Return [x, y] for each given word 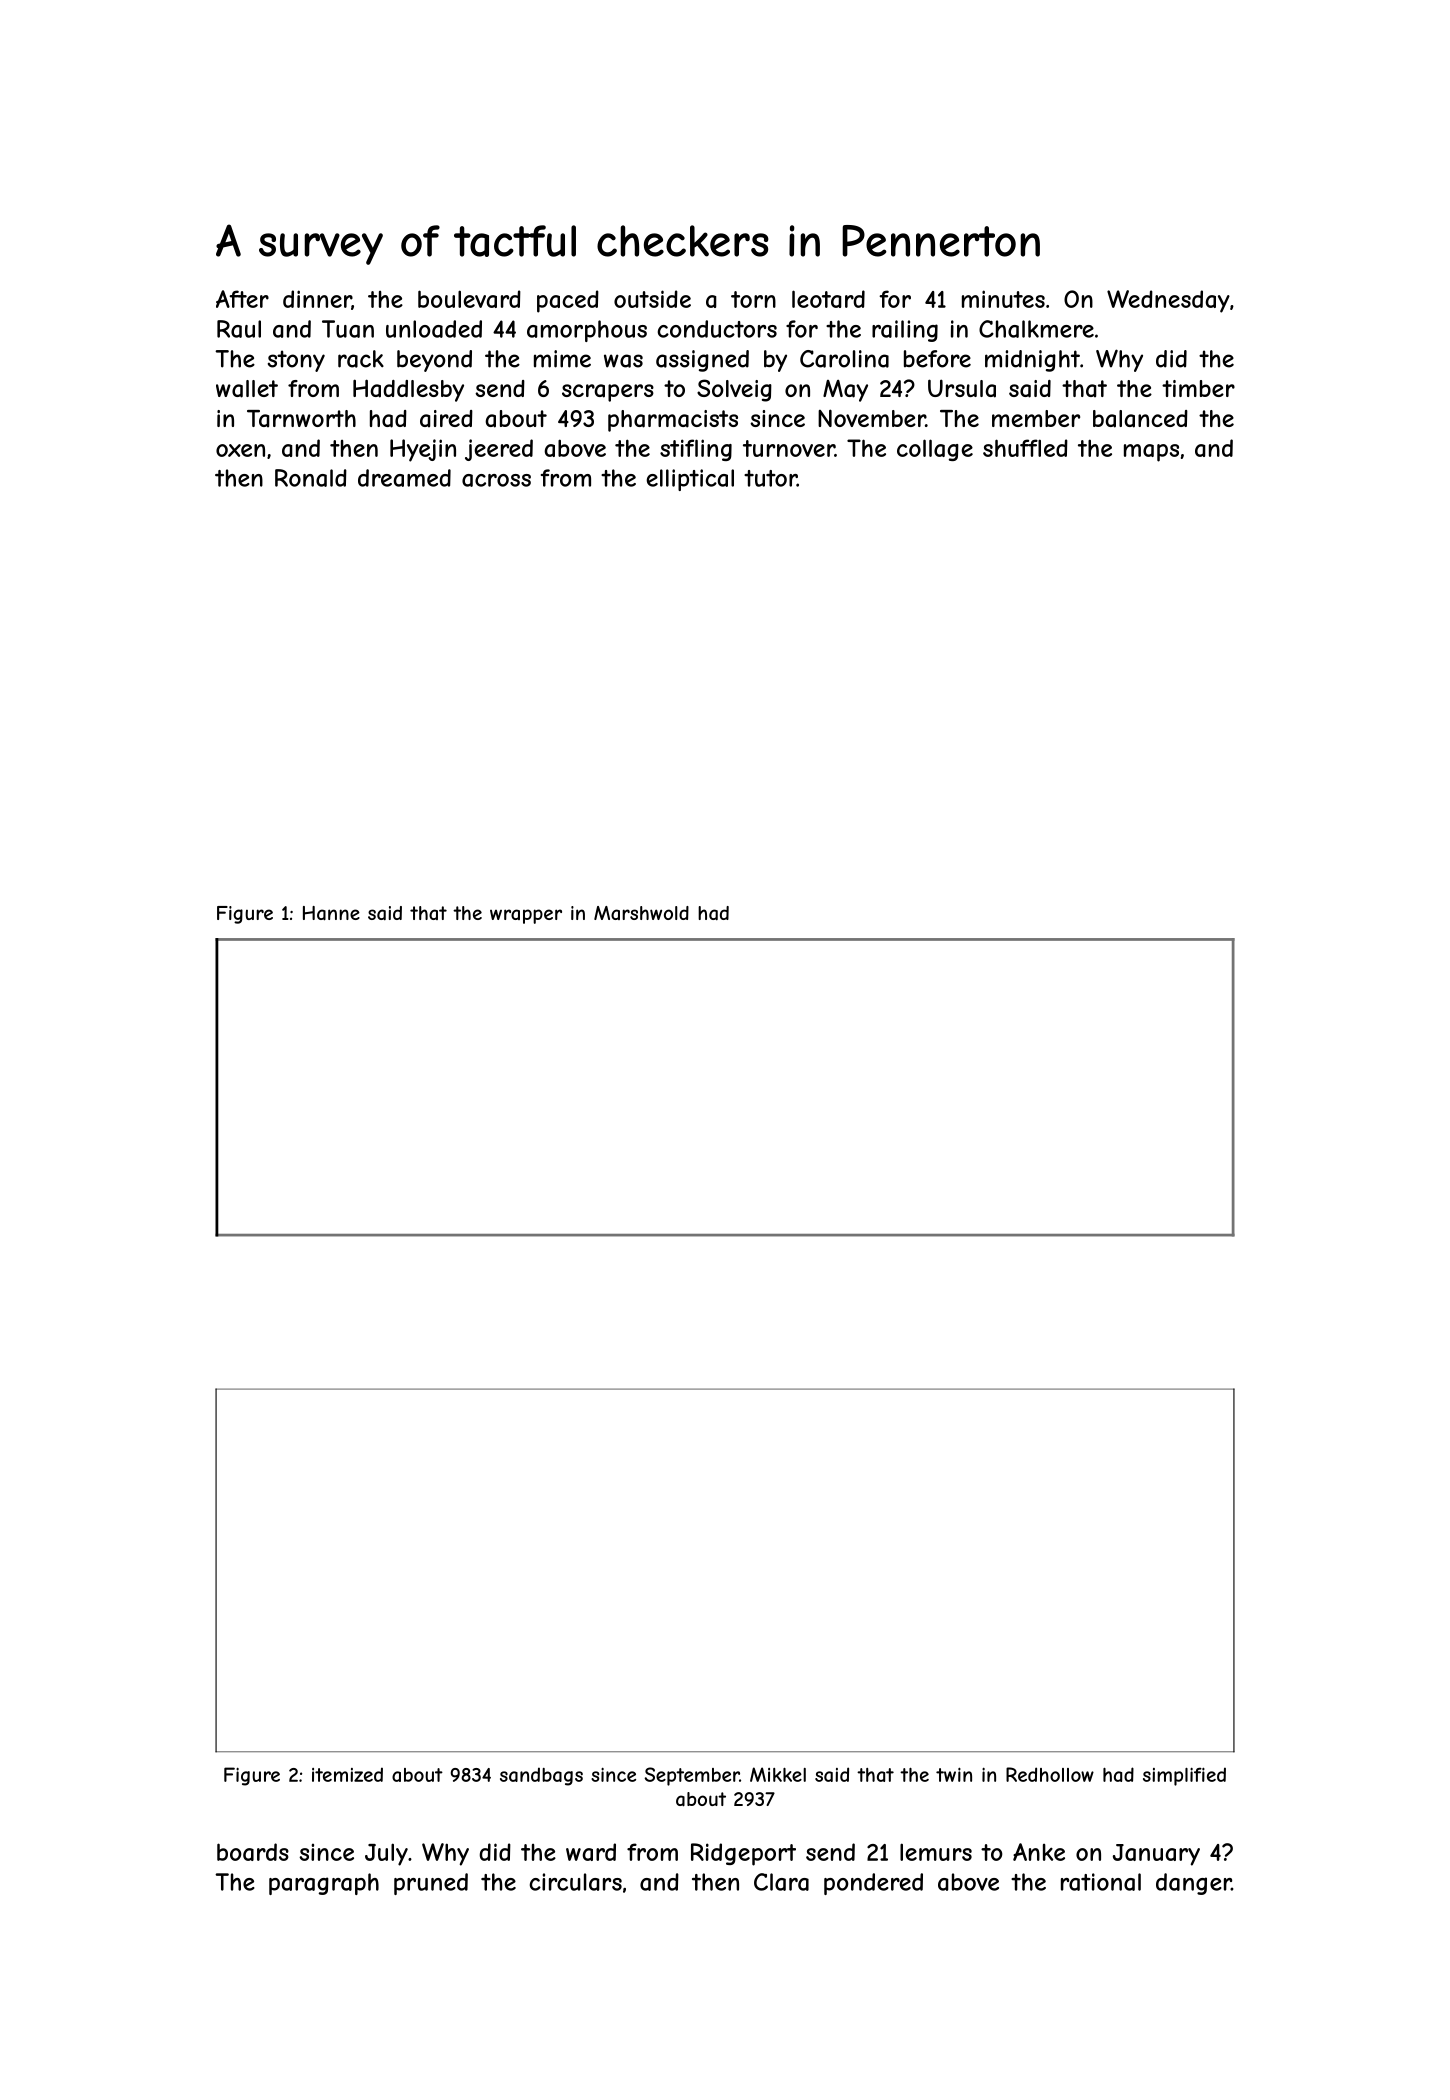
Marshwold [641, 913]
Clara [781, 1882]
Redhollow [1050, 1774]
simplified [1184, 1776]
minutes [1003, 299]
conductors [717, 329]
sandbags [541, 1776]
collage [935, 450]
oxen [240, 450]
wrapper [526, 916]
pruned [431, 1884]
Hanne [331, 913]
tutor [770, 478]
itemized [347, 1774]
